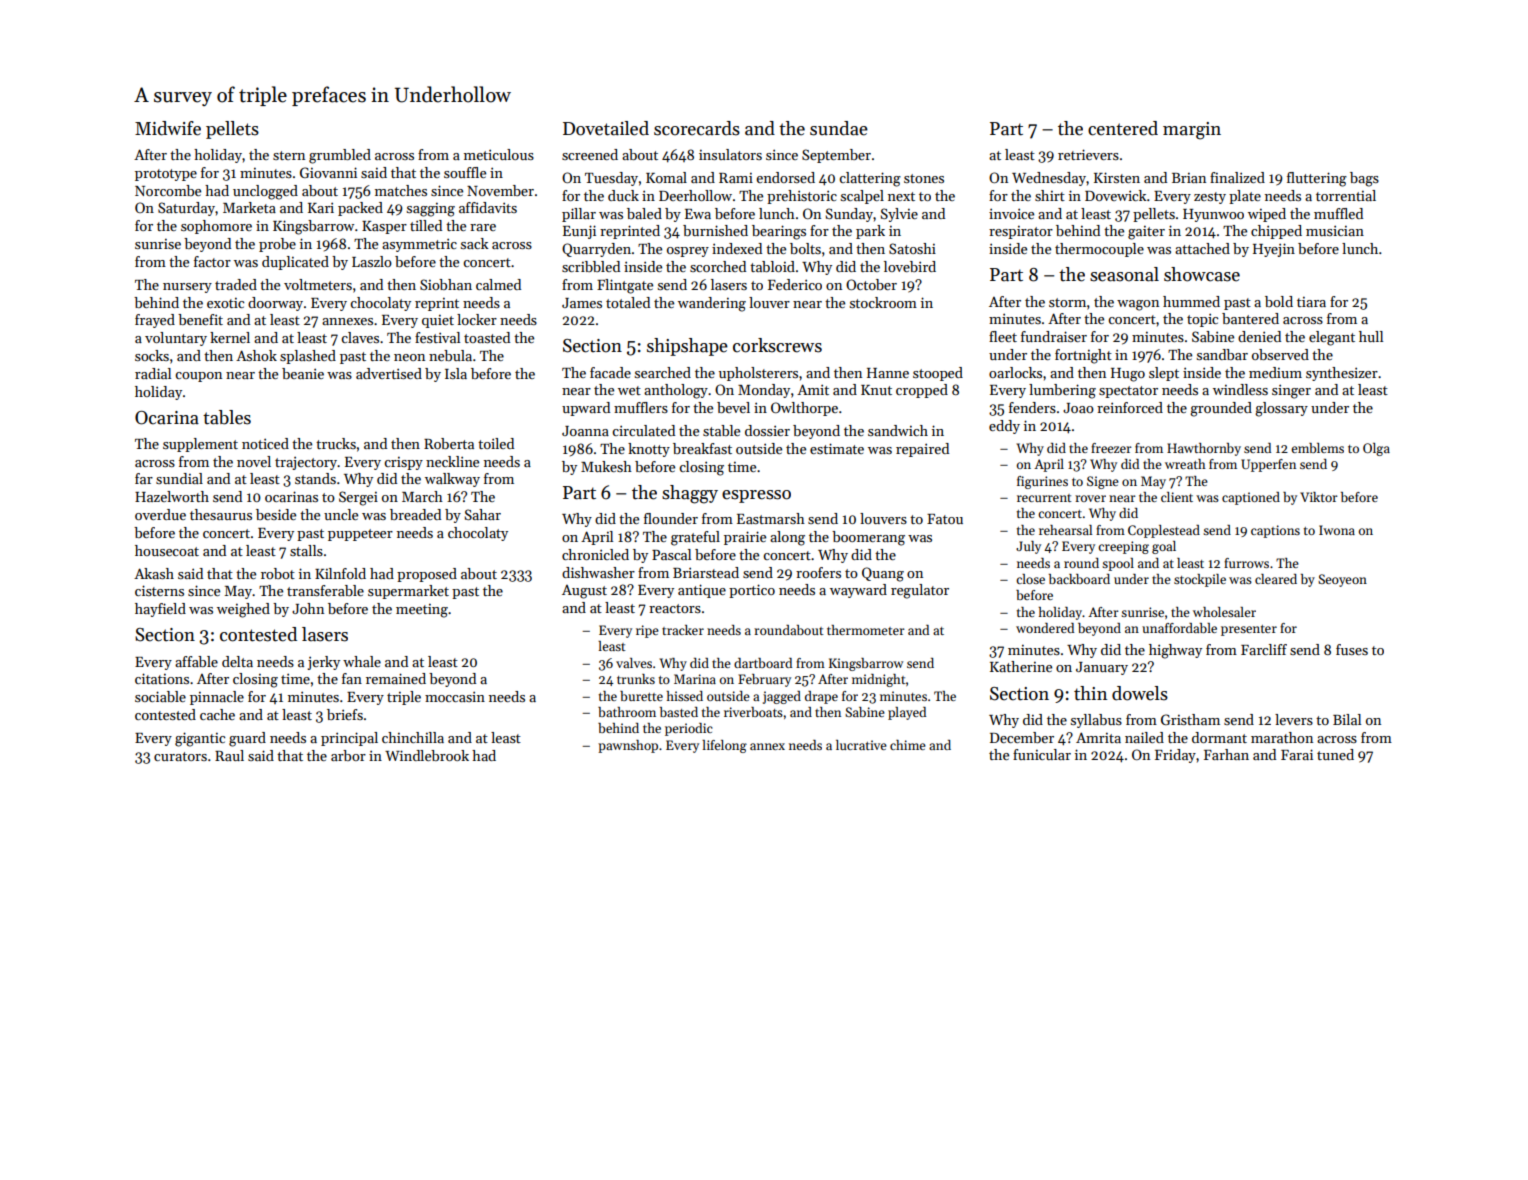 Image resolution: width=1528 pixels, height=1180 pixels. Describe the element at coordinates (372, 261) in the image. I see `Laszlo` at that location.
